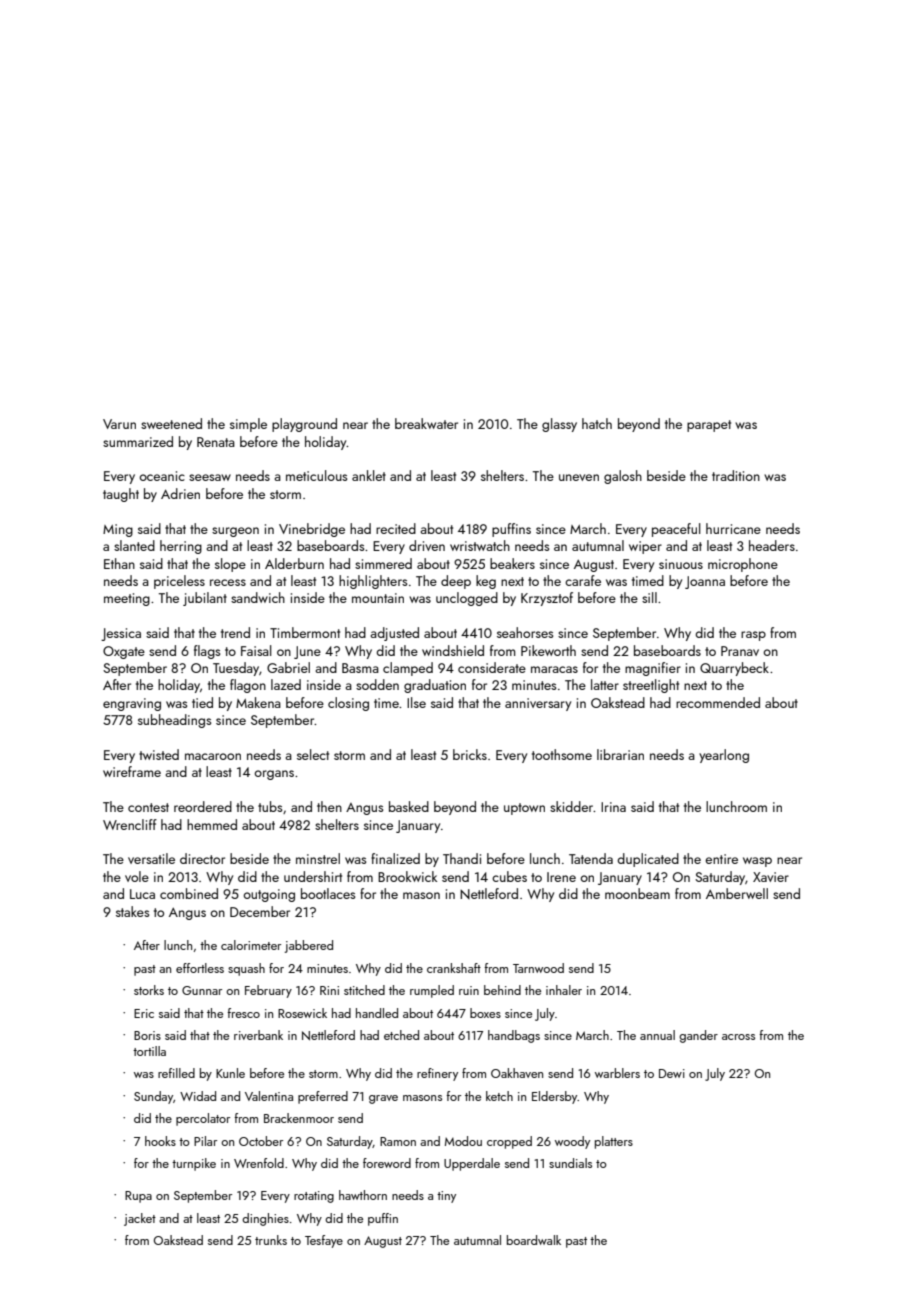  What do you see at coordinates (119, 424) in the screenshot?
I see `Varun` at bounding box center [119, 424].
